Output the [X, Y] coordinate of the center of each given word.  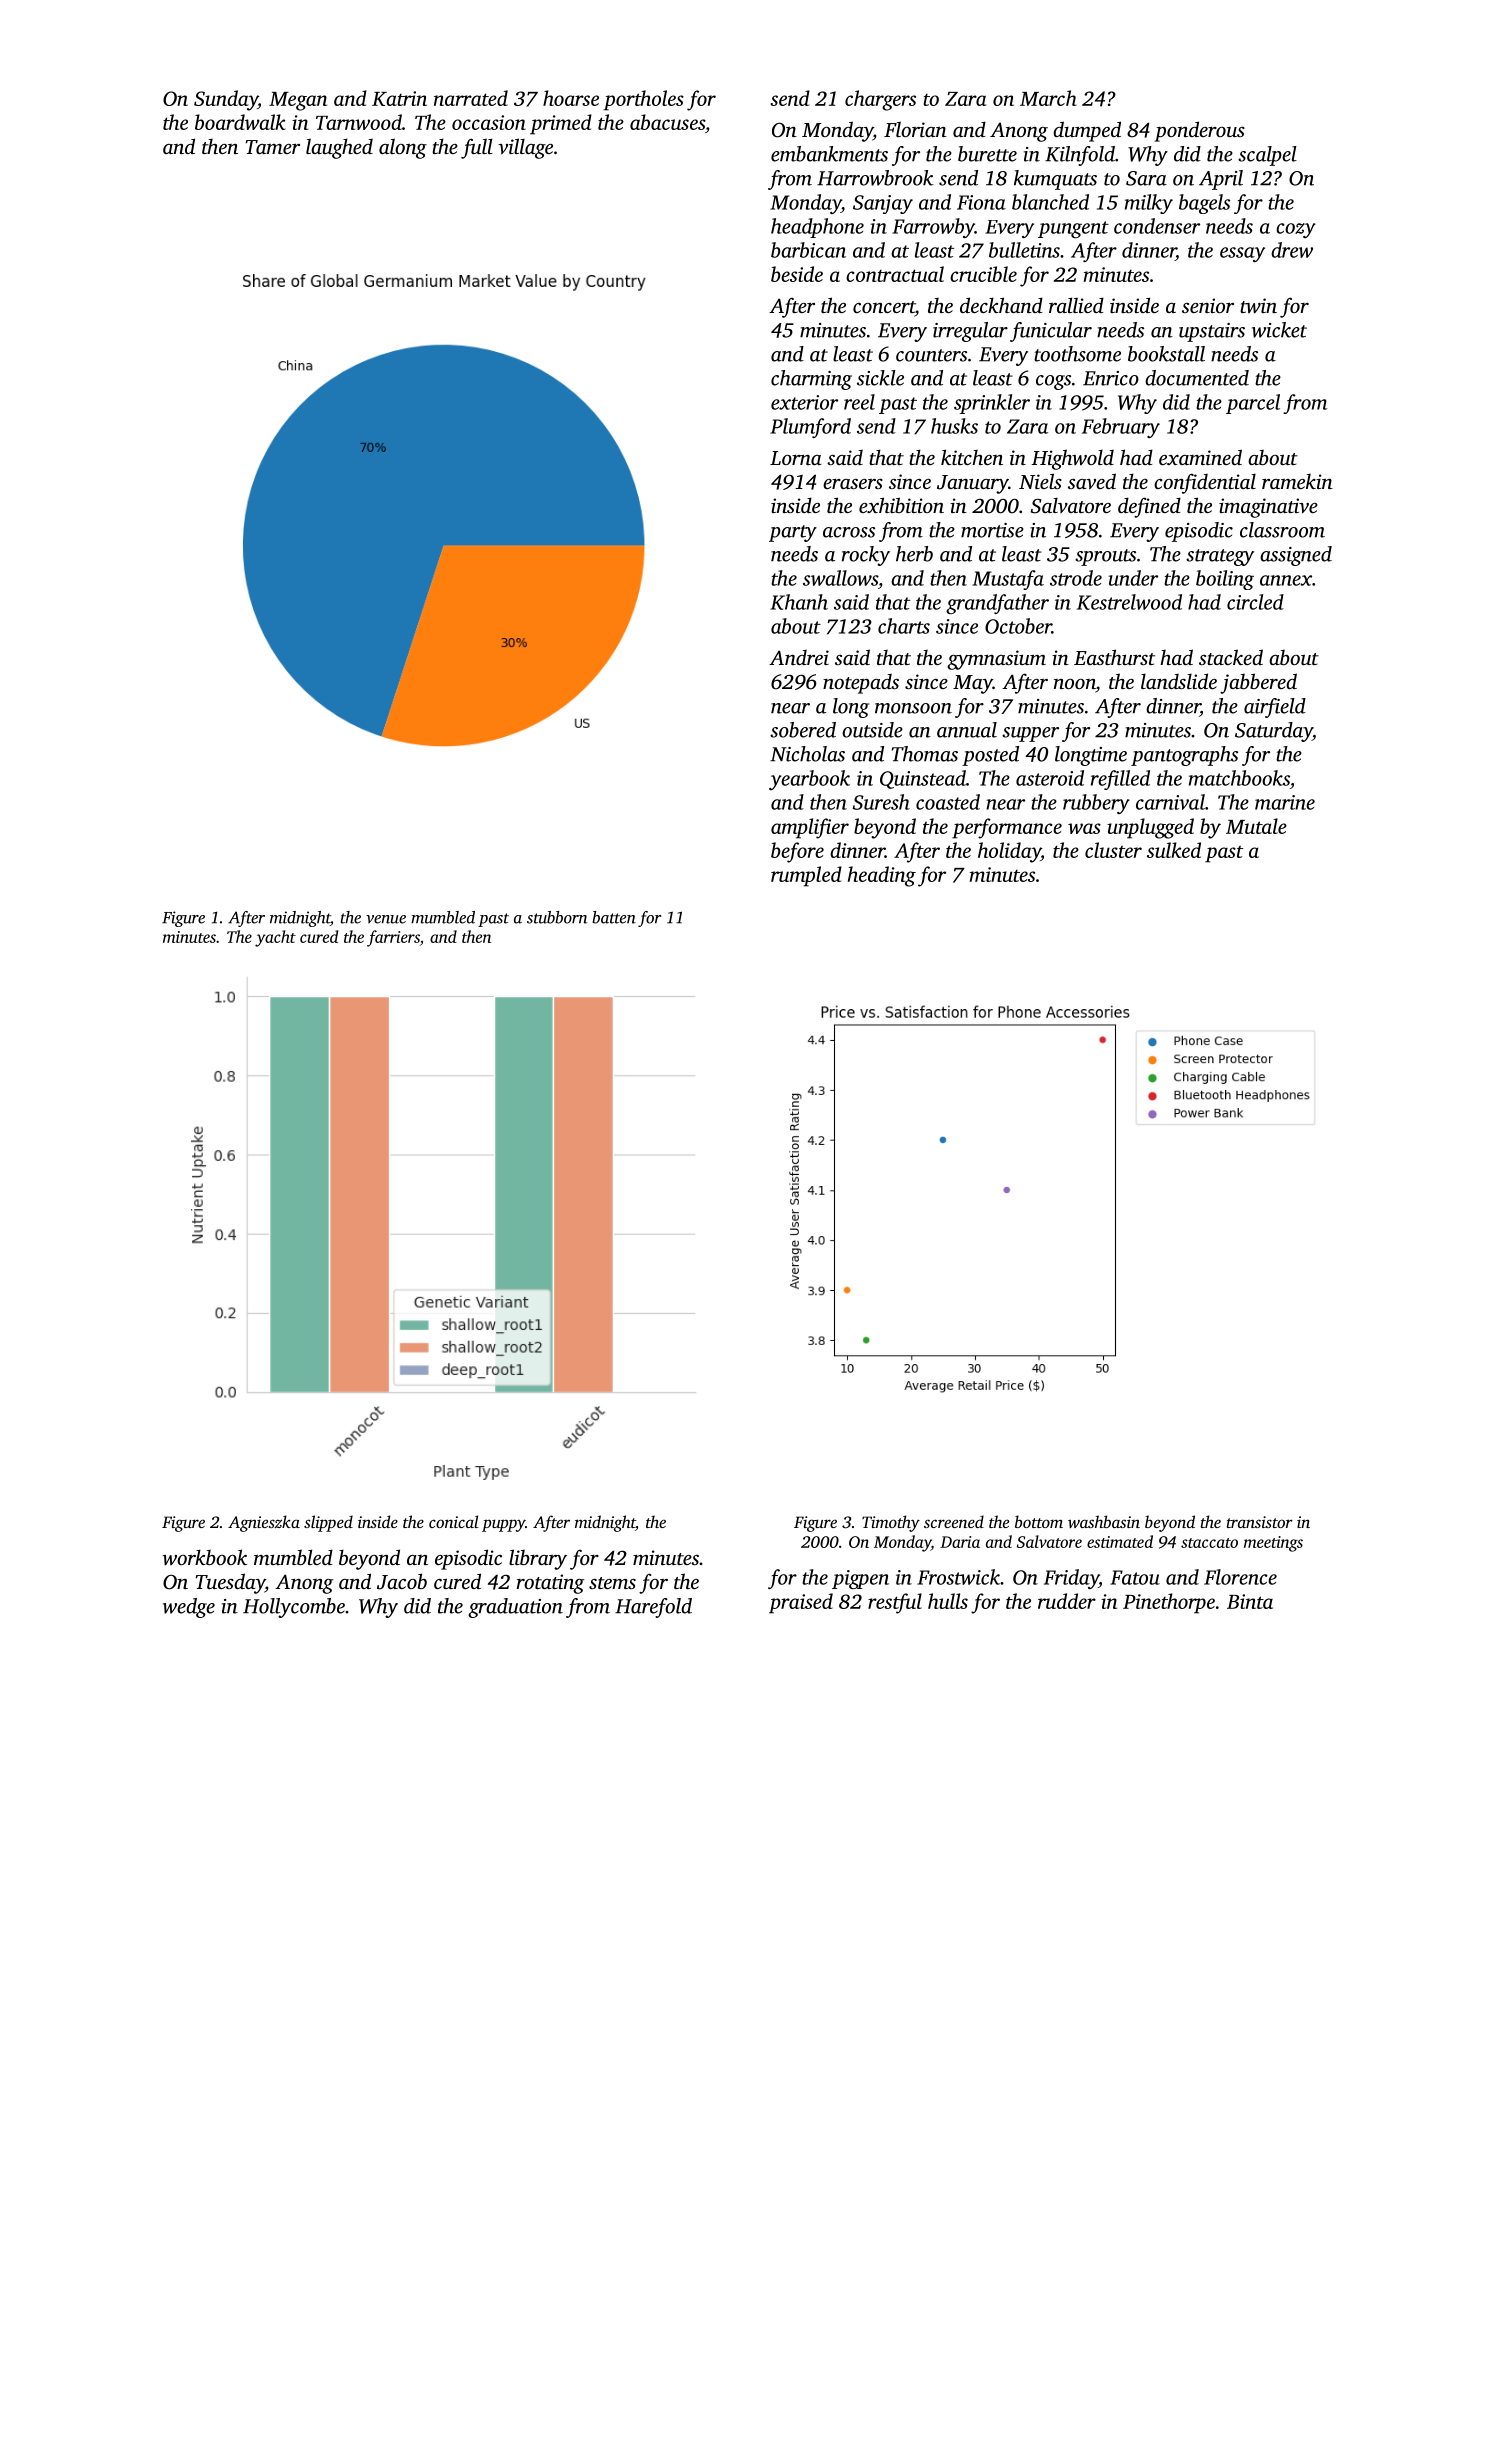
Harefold [653, 1608]
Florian [915, 129]
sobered [803, 730]
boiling [1225, 580]
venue [386, 919]
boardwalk [240, 122]
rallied [1076, 305]
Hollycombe [294, 1608]
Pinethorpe [1169, 1603]
